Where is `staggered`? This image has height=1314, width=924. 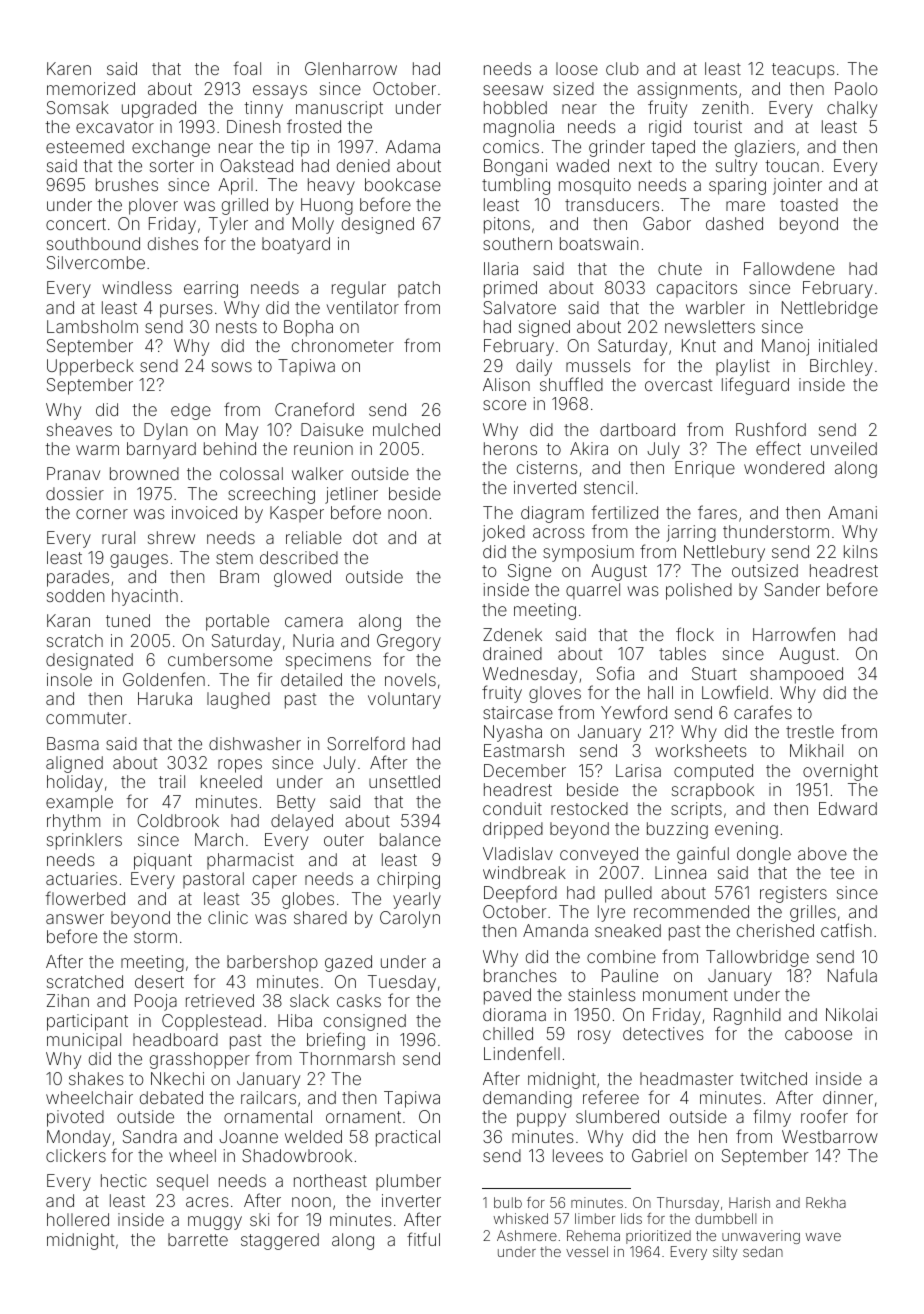 staggered is located at coordinates (280, 1241).
